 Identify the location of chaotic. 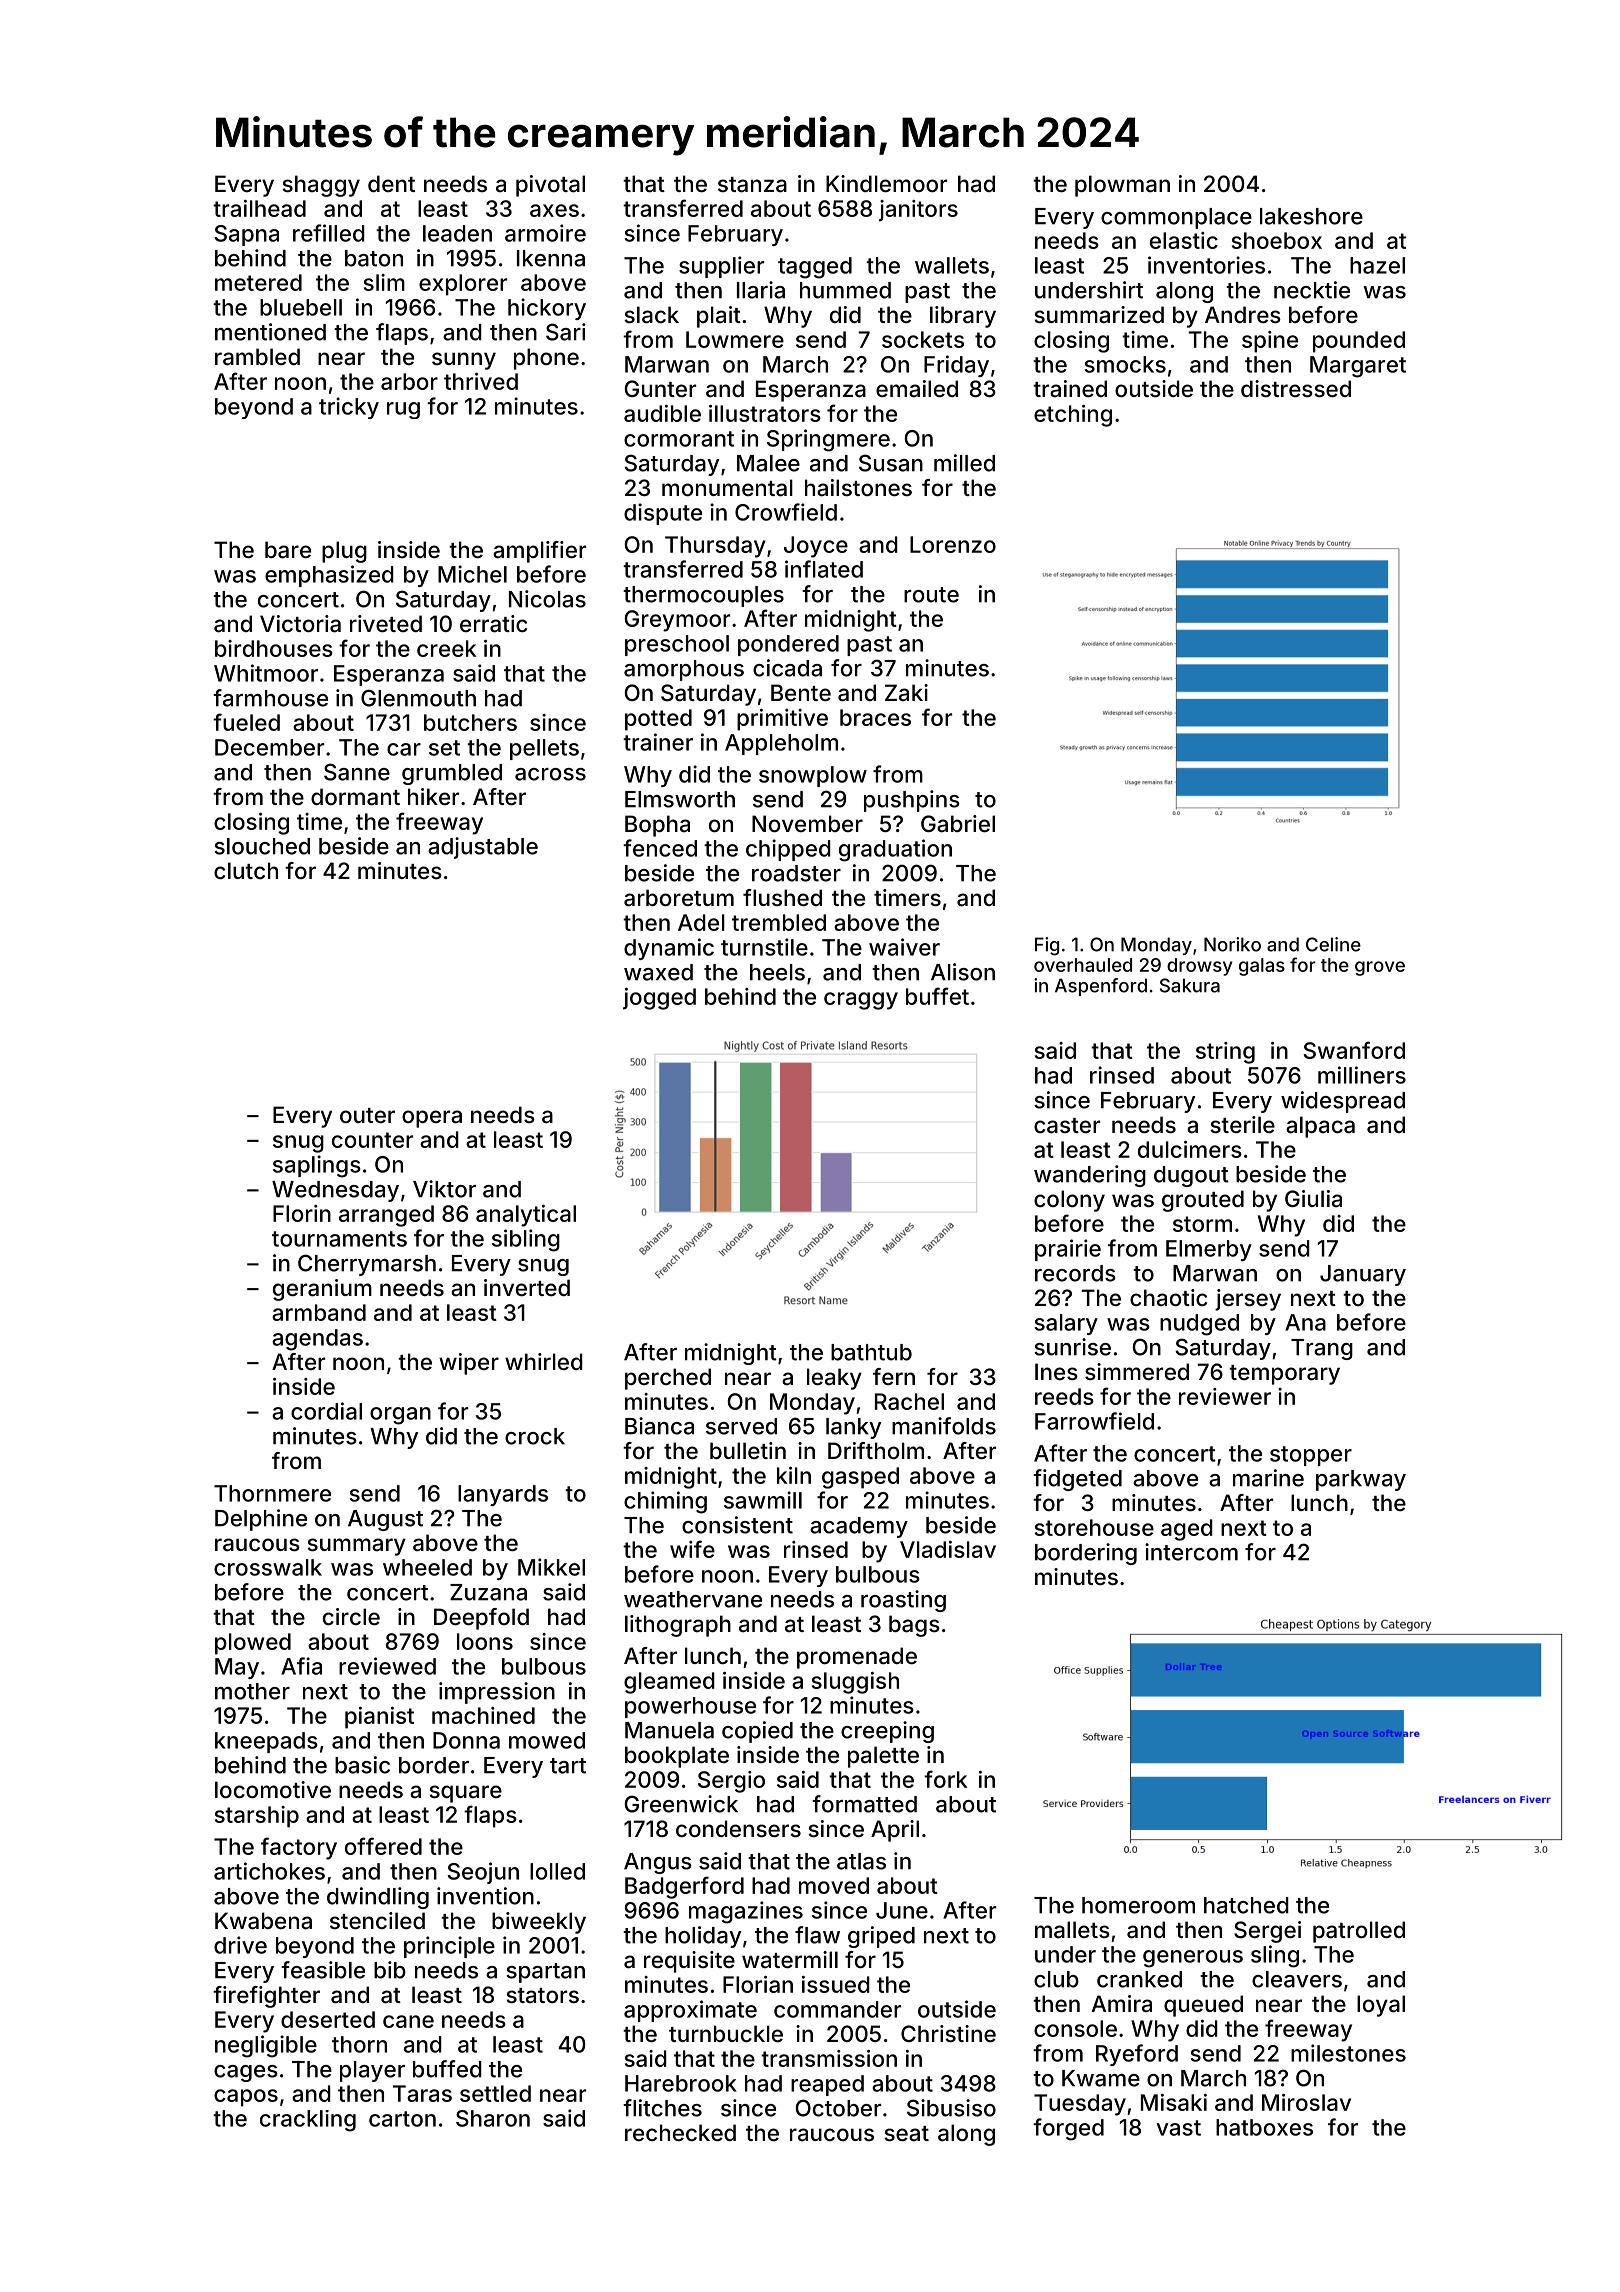
(1168, 1298).
